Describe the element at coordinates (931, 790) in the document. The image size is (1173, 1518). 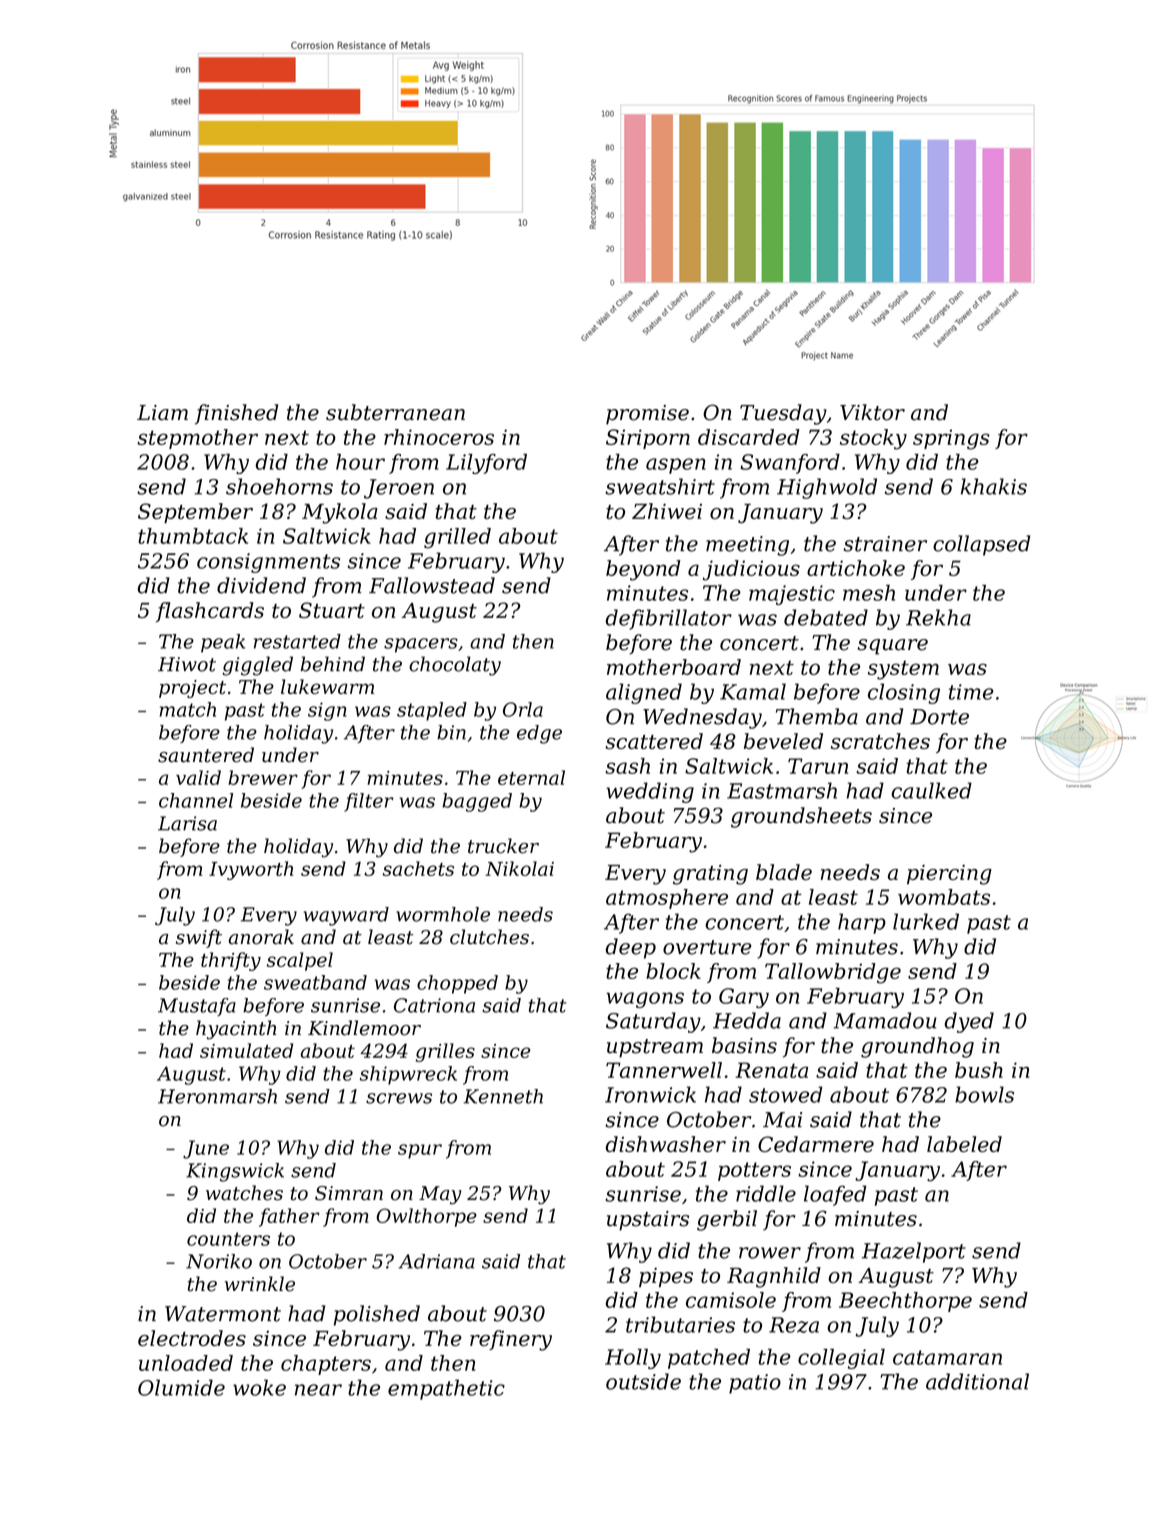
I see `caulked` at that location.
